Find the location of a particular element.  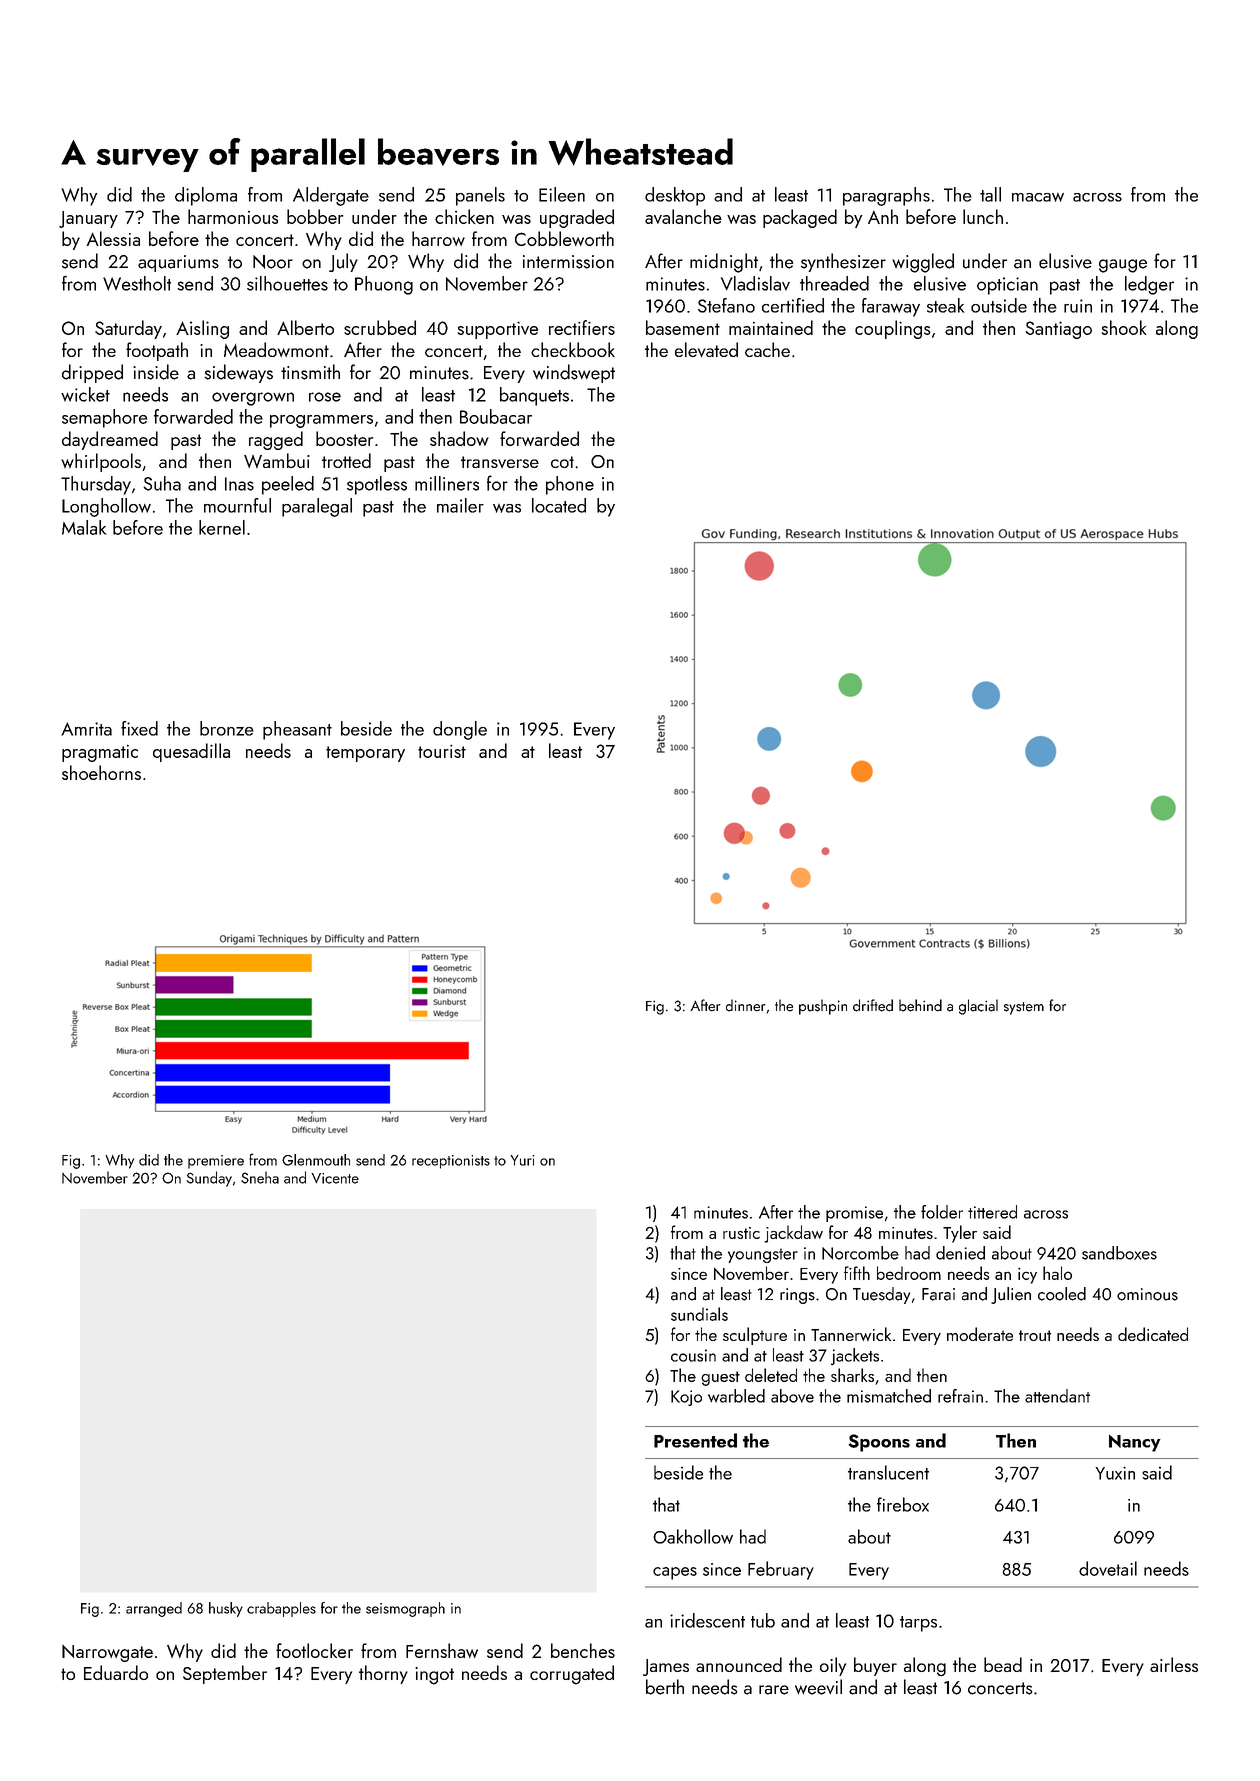

paragraphs is located at coordinates (886, 196).
